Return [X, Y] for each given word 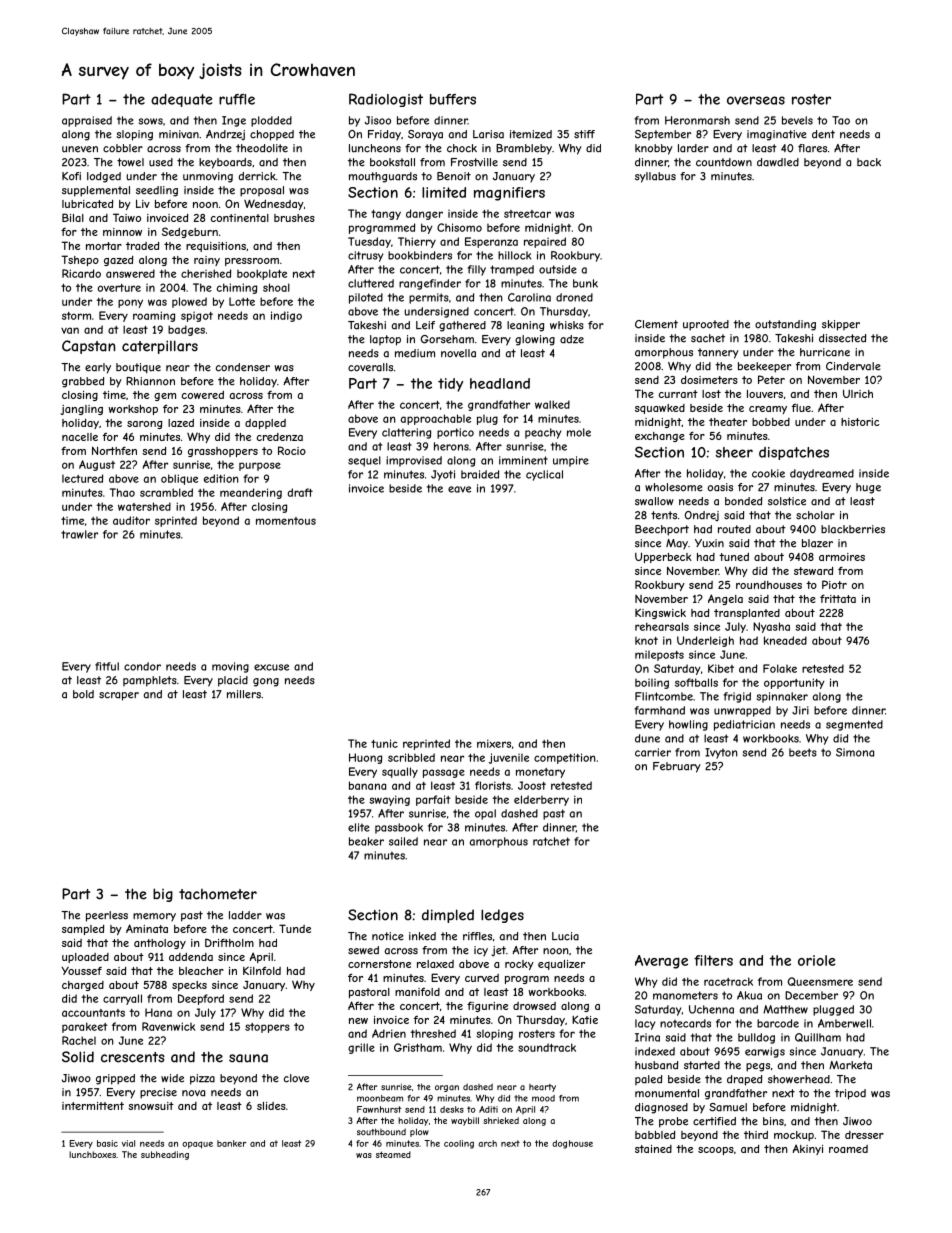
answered [130, 273]
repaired [545, 242]
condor [142, 666]
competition [565, 758]
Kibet [721, 668]
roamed [848, 1149]
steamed [393, 1154]
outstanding [785, 325]
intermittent [93, 1106]
